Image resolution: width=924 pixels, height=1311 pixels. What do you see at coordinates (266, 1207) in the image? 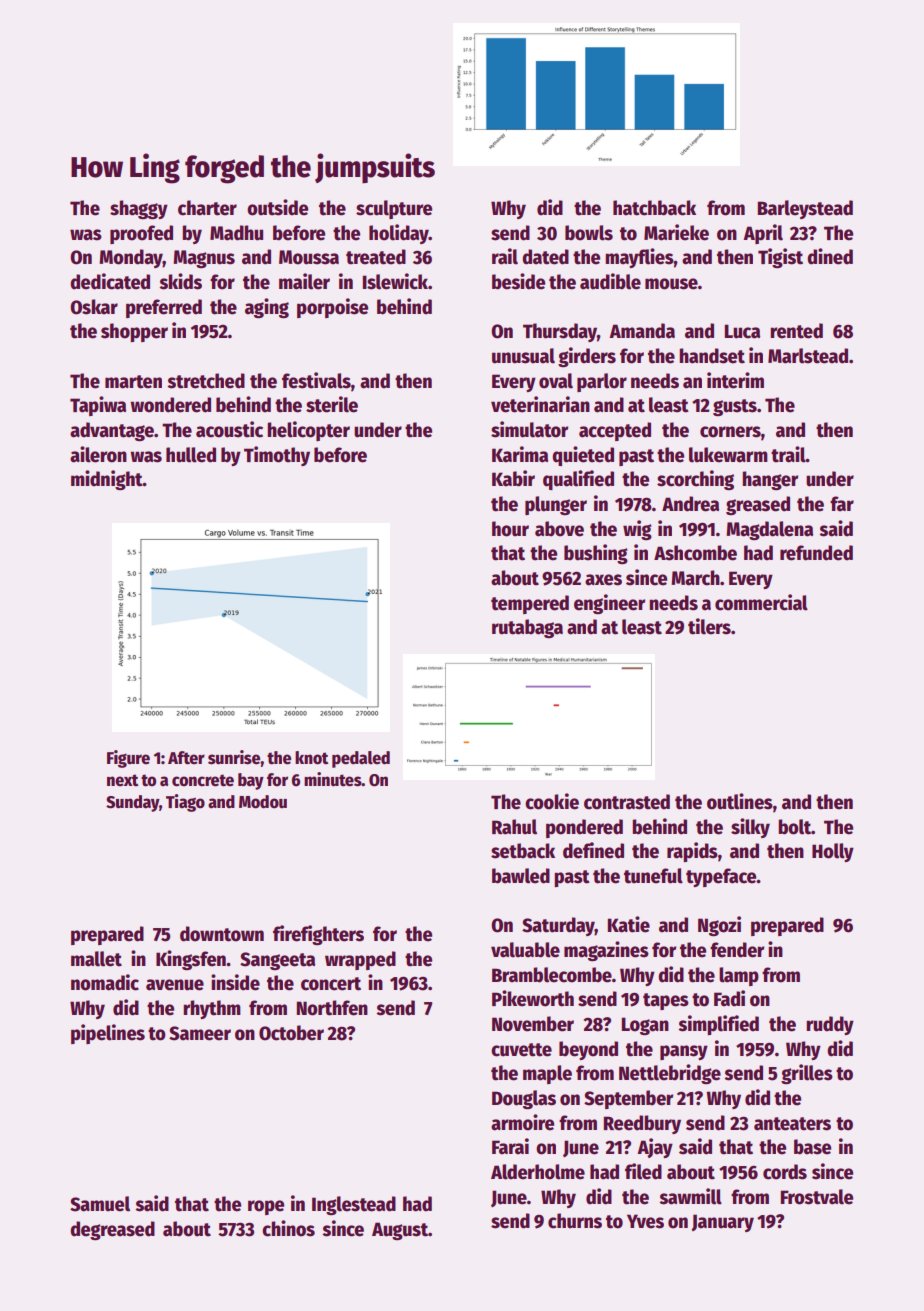
I see `rope` at bounding box center [266, 1207].
